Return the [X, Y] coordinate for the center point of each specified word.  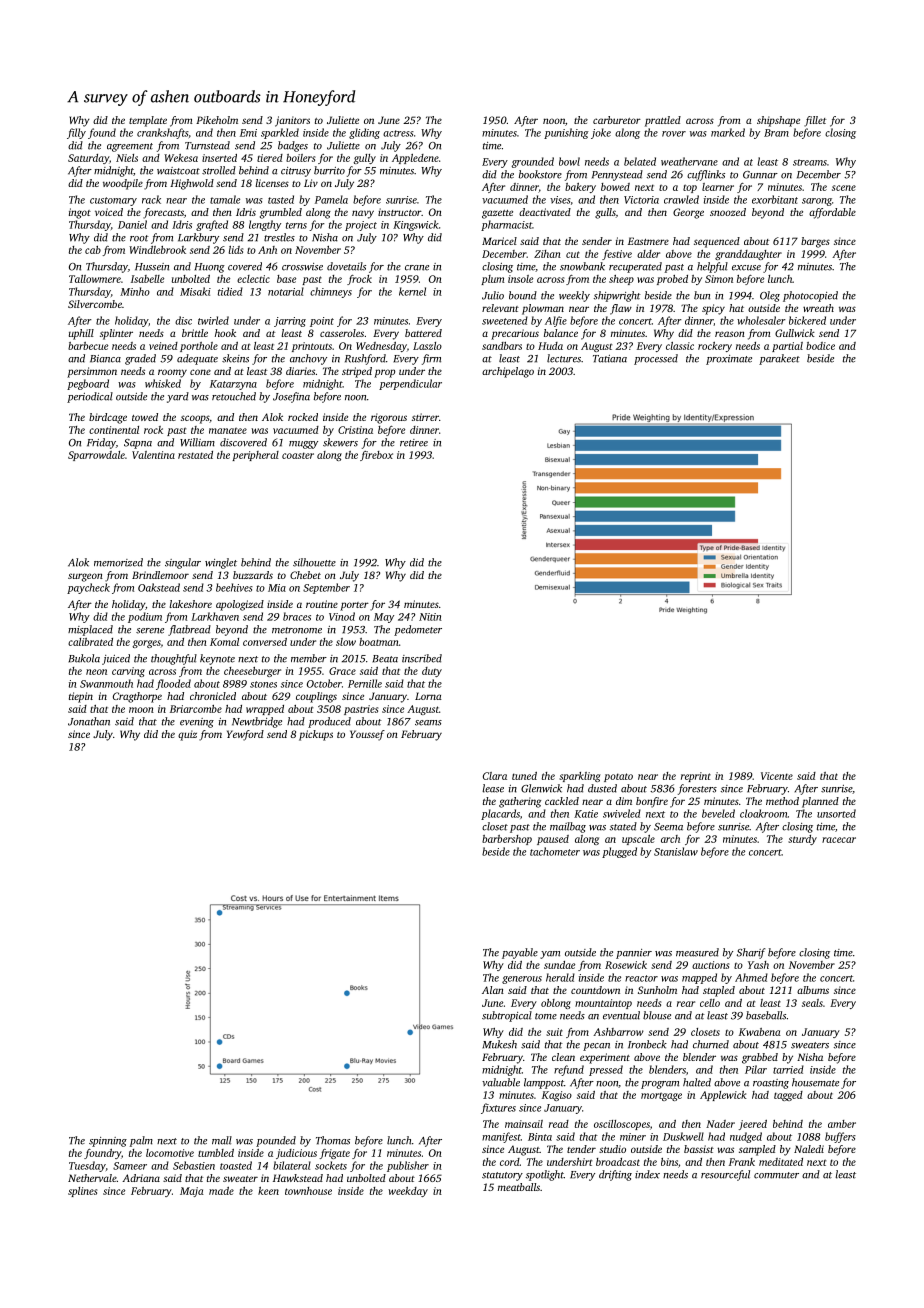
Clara [495, 776]
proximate [729, 360]
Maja [192, 1192]
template [148, 121]
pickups [316, 735]
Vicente [777, 776]
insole [520, 279]
